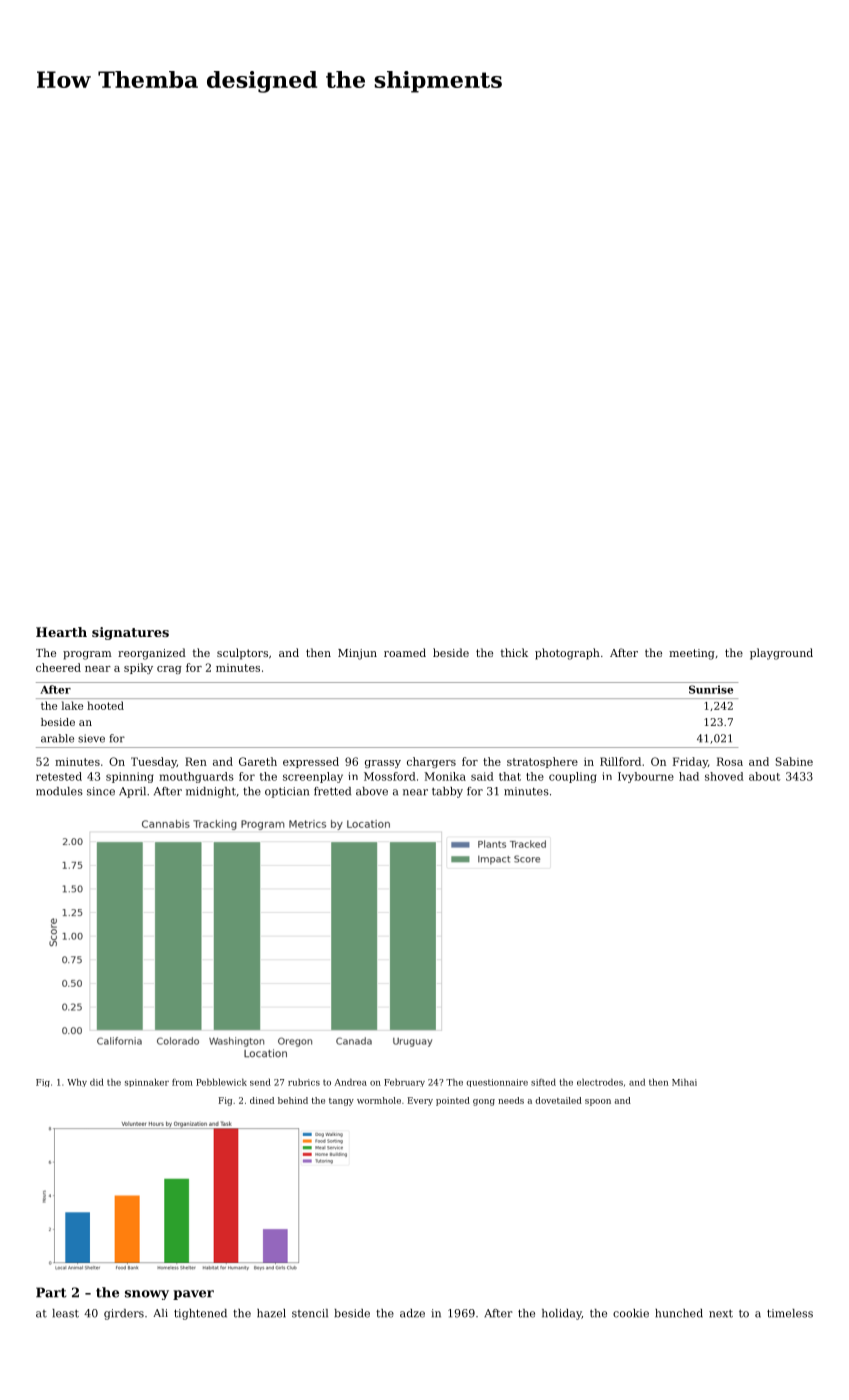  I want to click on Sabine, so click(794, 761).
